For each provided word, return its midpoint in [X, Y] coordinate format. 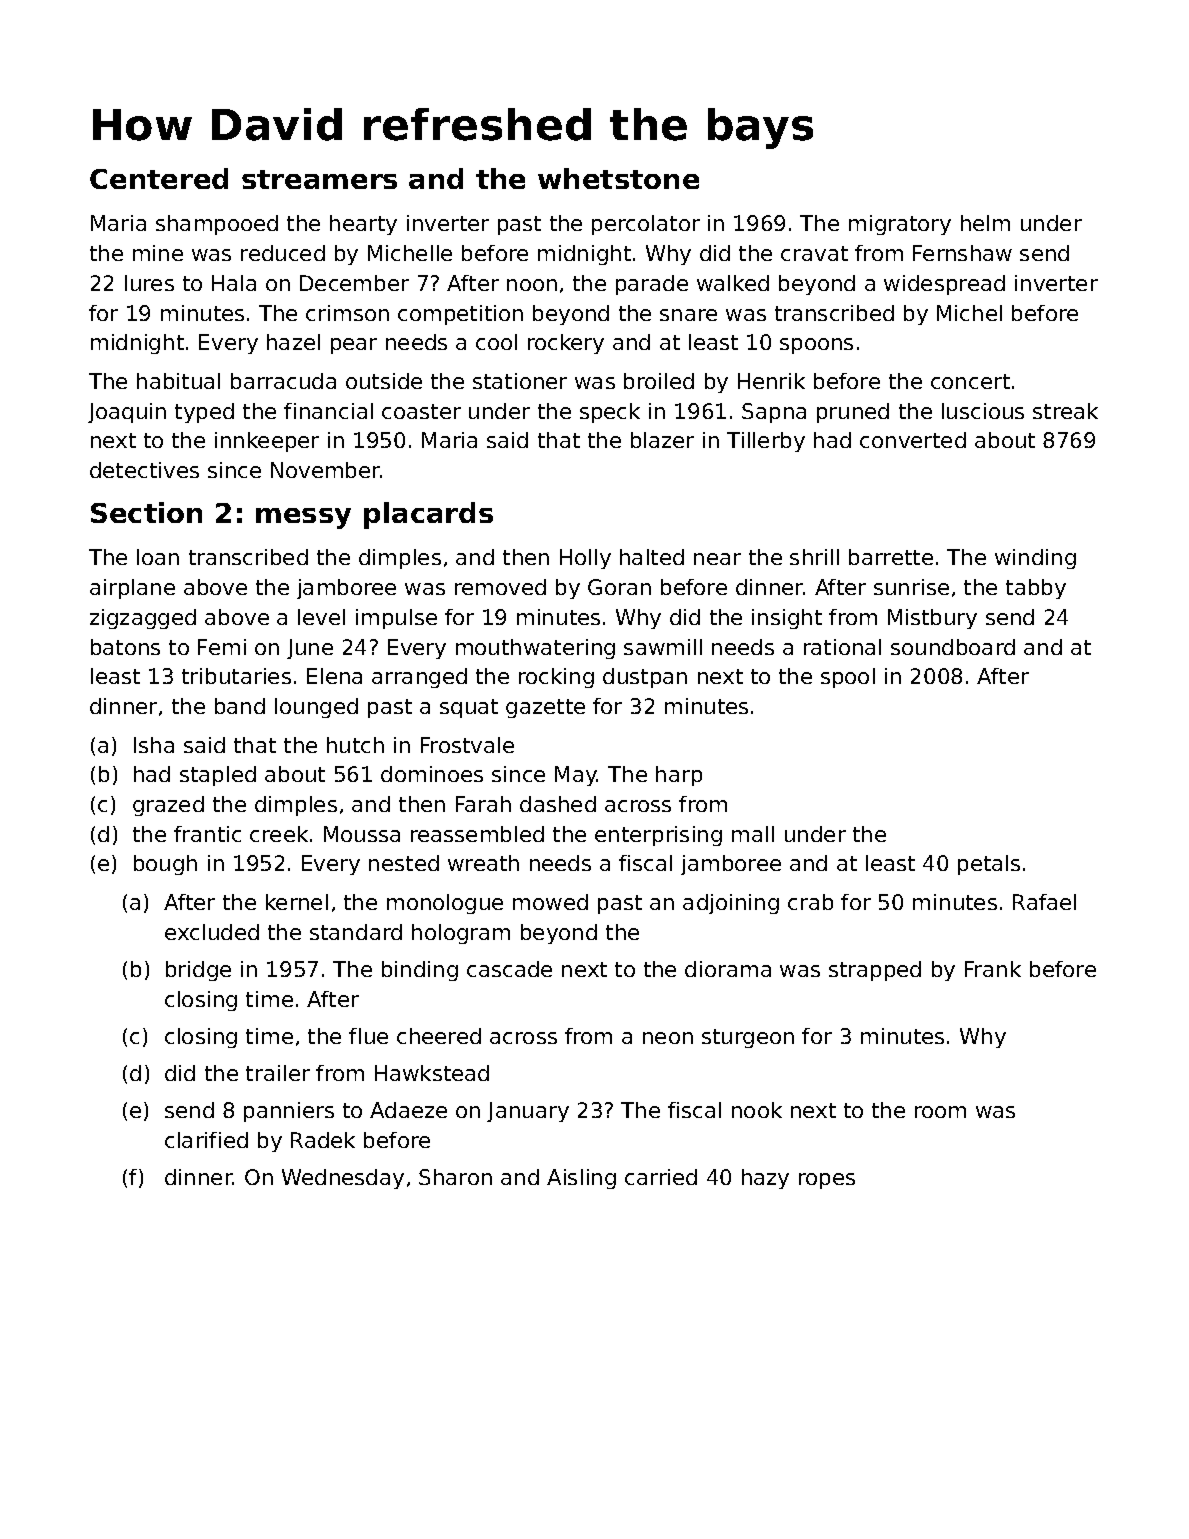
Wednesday [343, 1179]
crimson [347, 313]
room [940, 1112]
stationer [520, 381]
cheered [439, 1036]
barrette [891, 557]
